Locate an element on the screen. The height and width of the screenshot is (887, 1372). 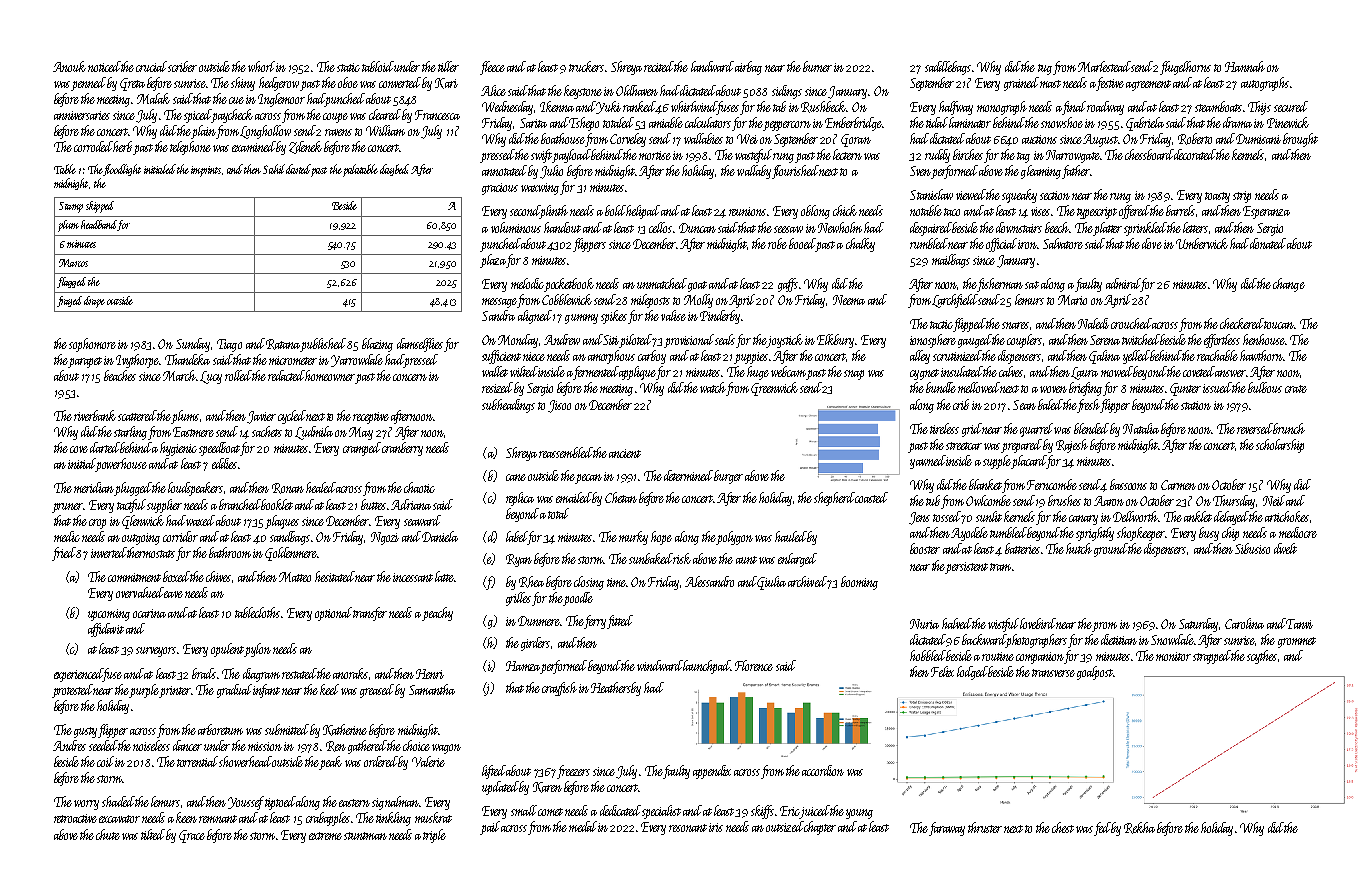
melodic is located at coordinates (527, 283).
